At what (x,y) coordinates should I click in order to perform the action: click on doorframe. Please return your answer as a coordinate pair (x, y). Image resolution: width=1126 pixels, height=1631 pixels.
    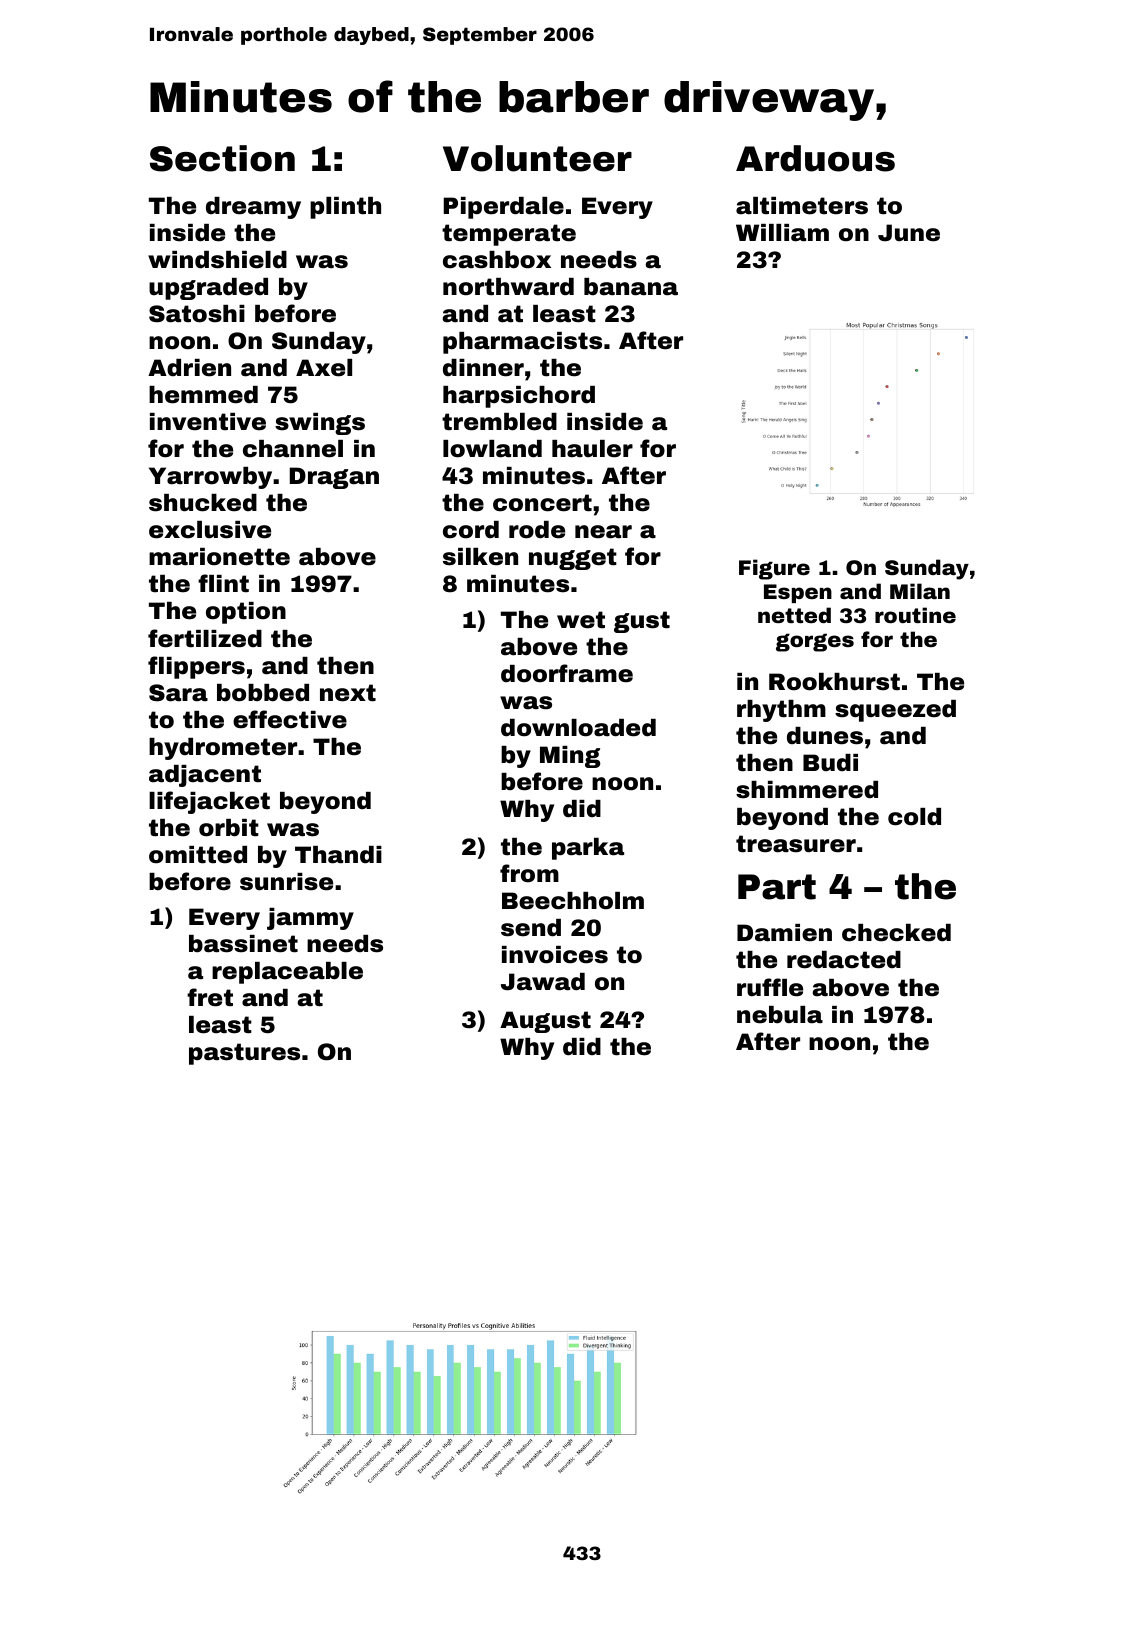
    Looking at the image, I should click on (567, 673).
